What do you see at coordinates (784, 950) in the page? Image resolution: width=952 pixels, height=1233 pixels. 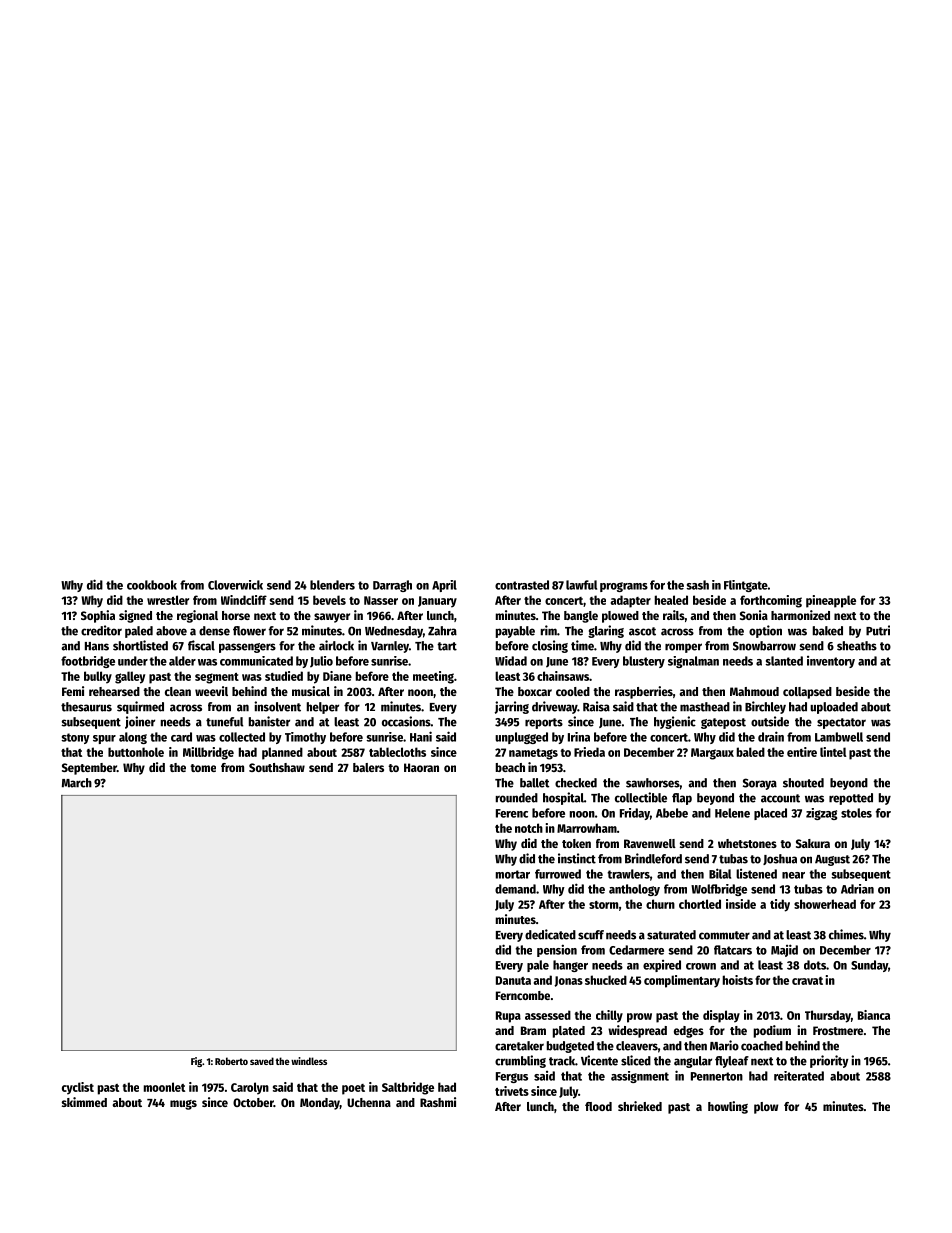 I see `Majid` at bounding box center [784, 950].
